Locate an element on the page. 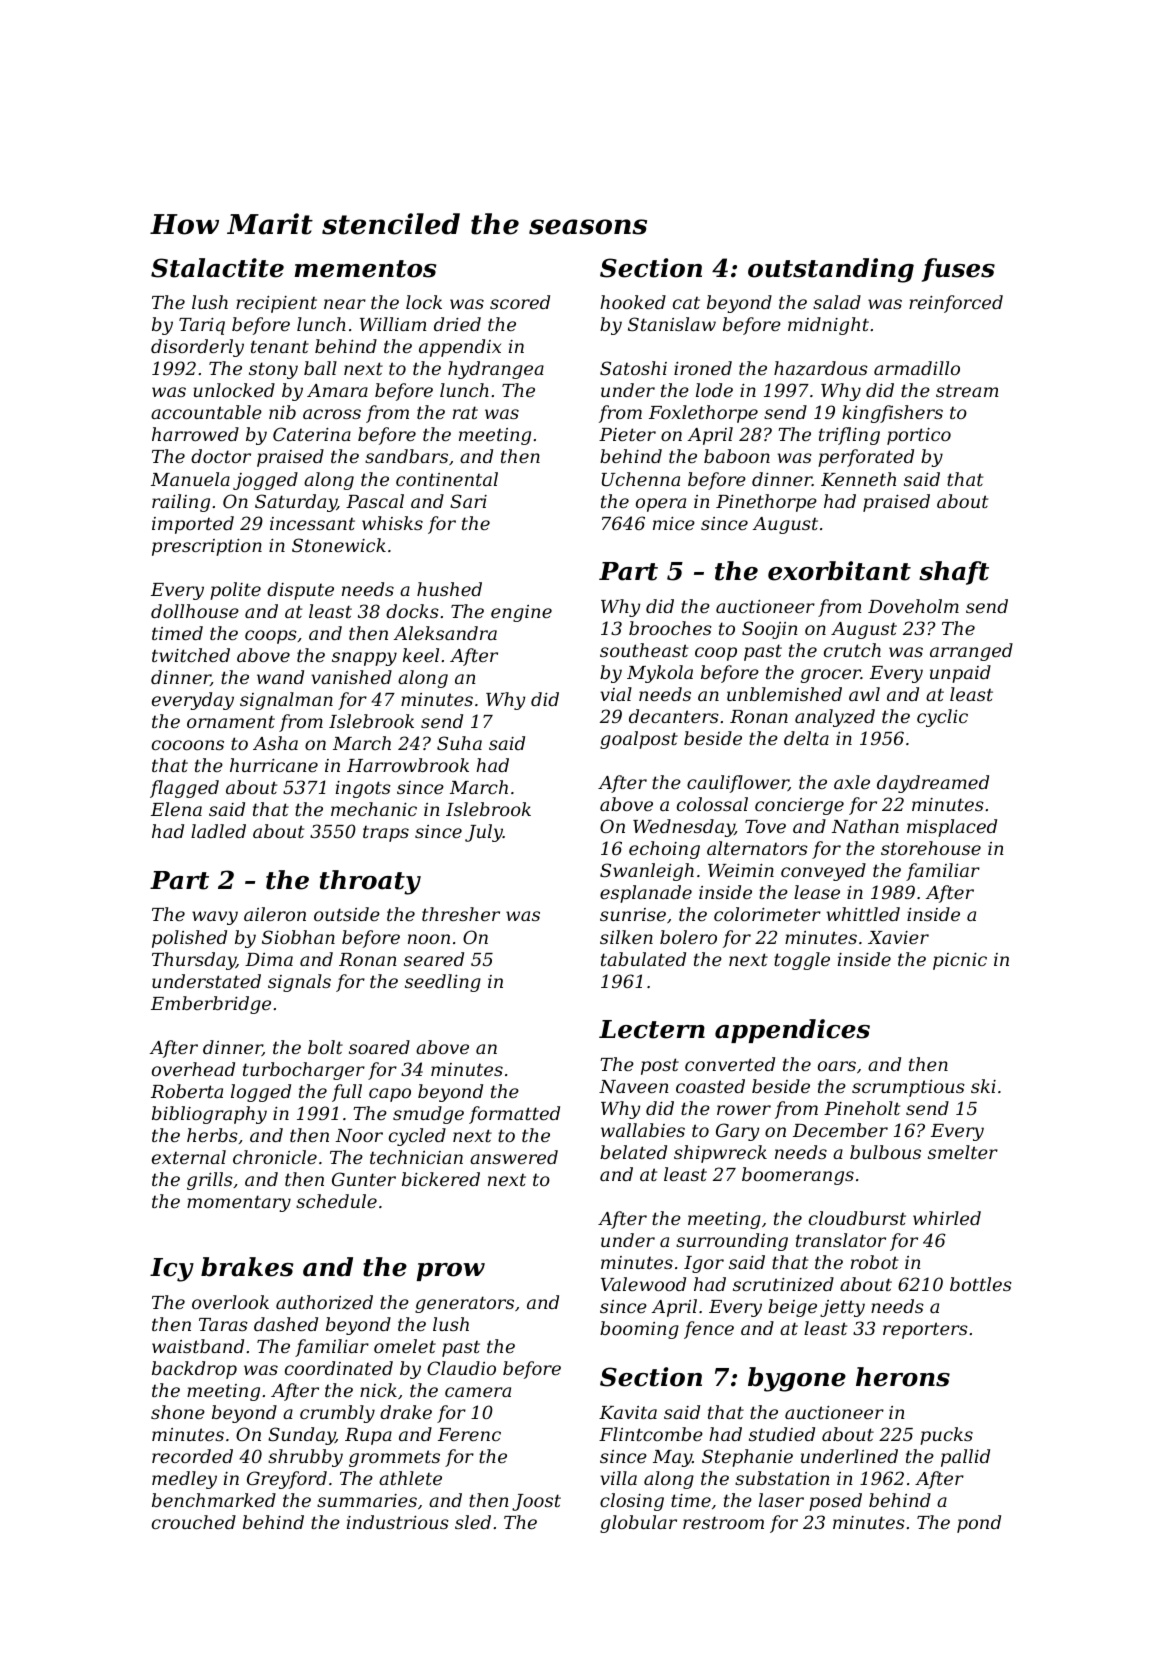  exorbitant is located at coordinates (839, 571).
